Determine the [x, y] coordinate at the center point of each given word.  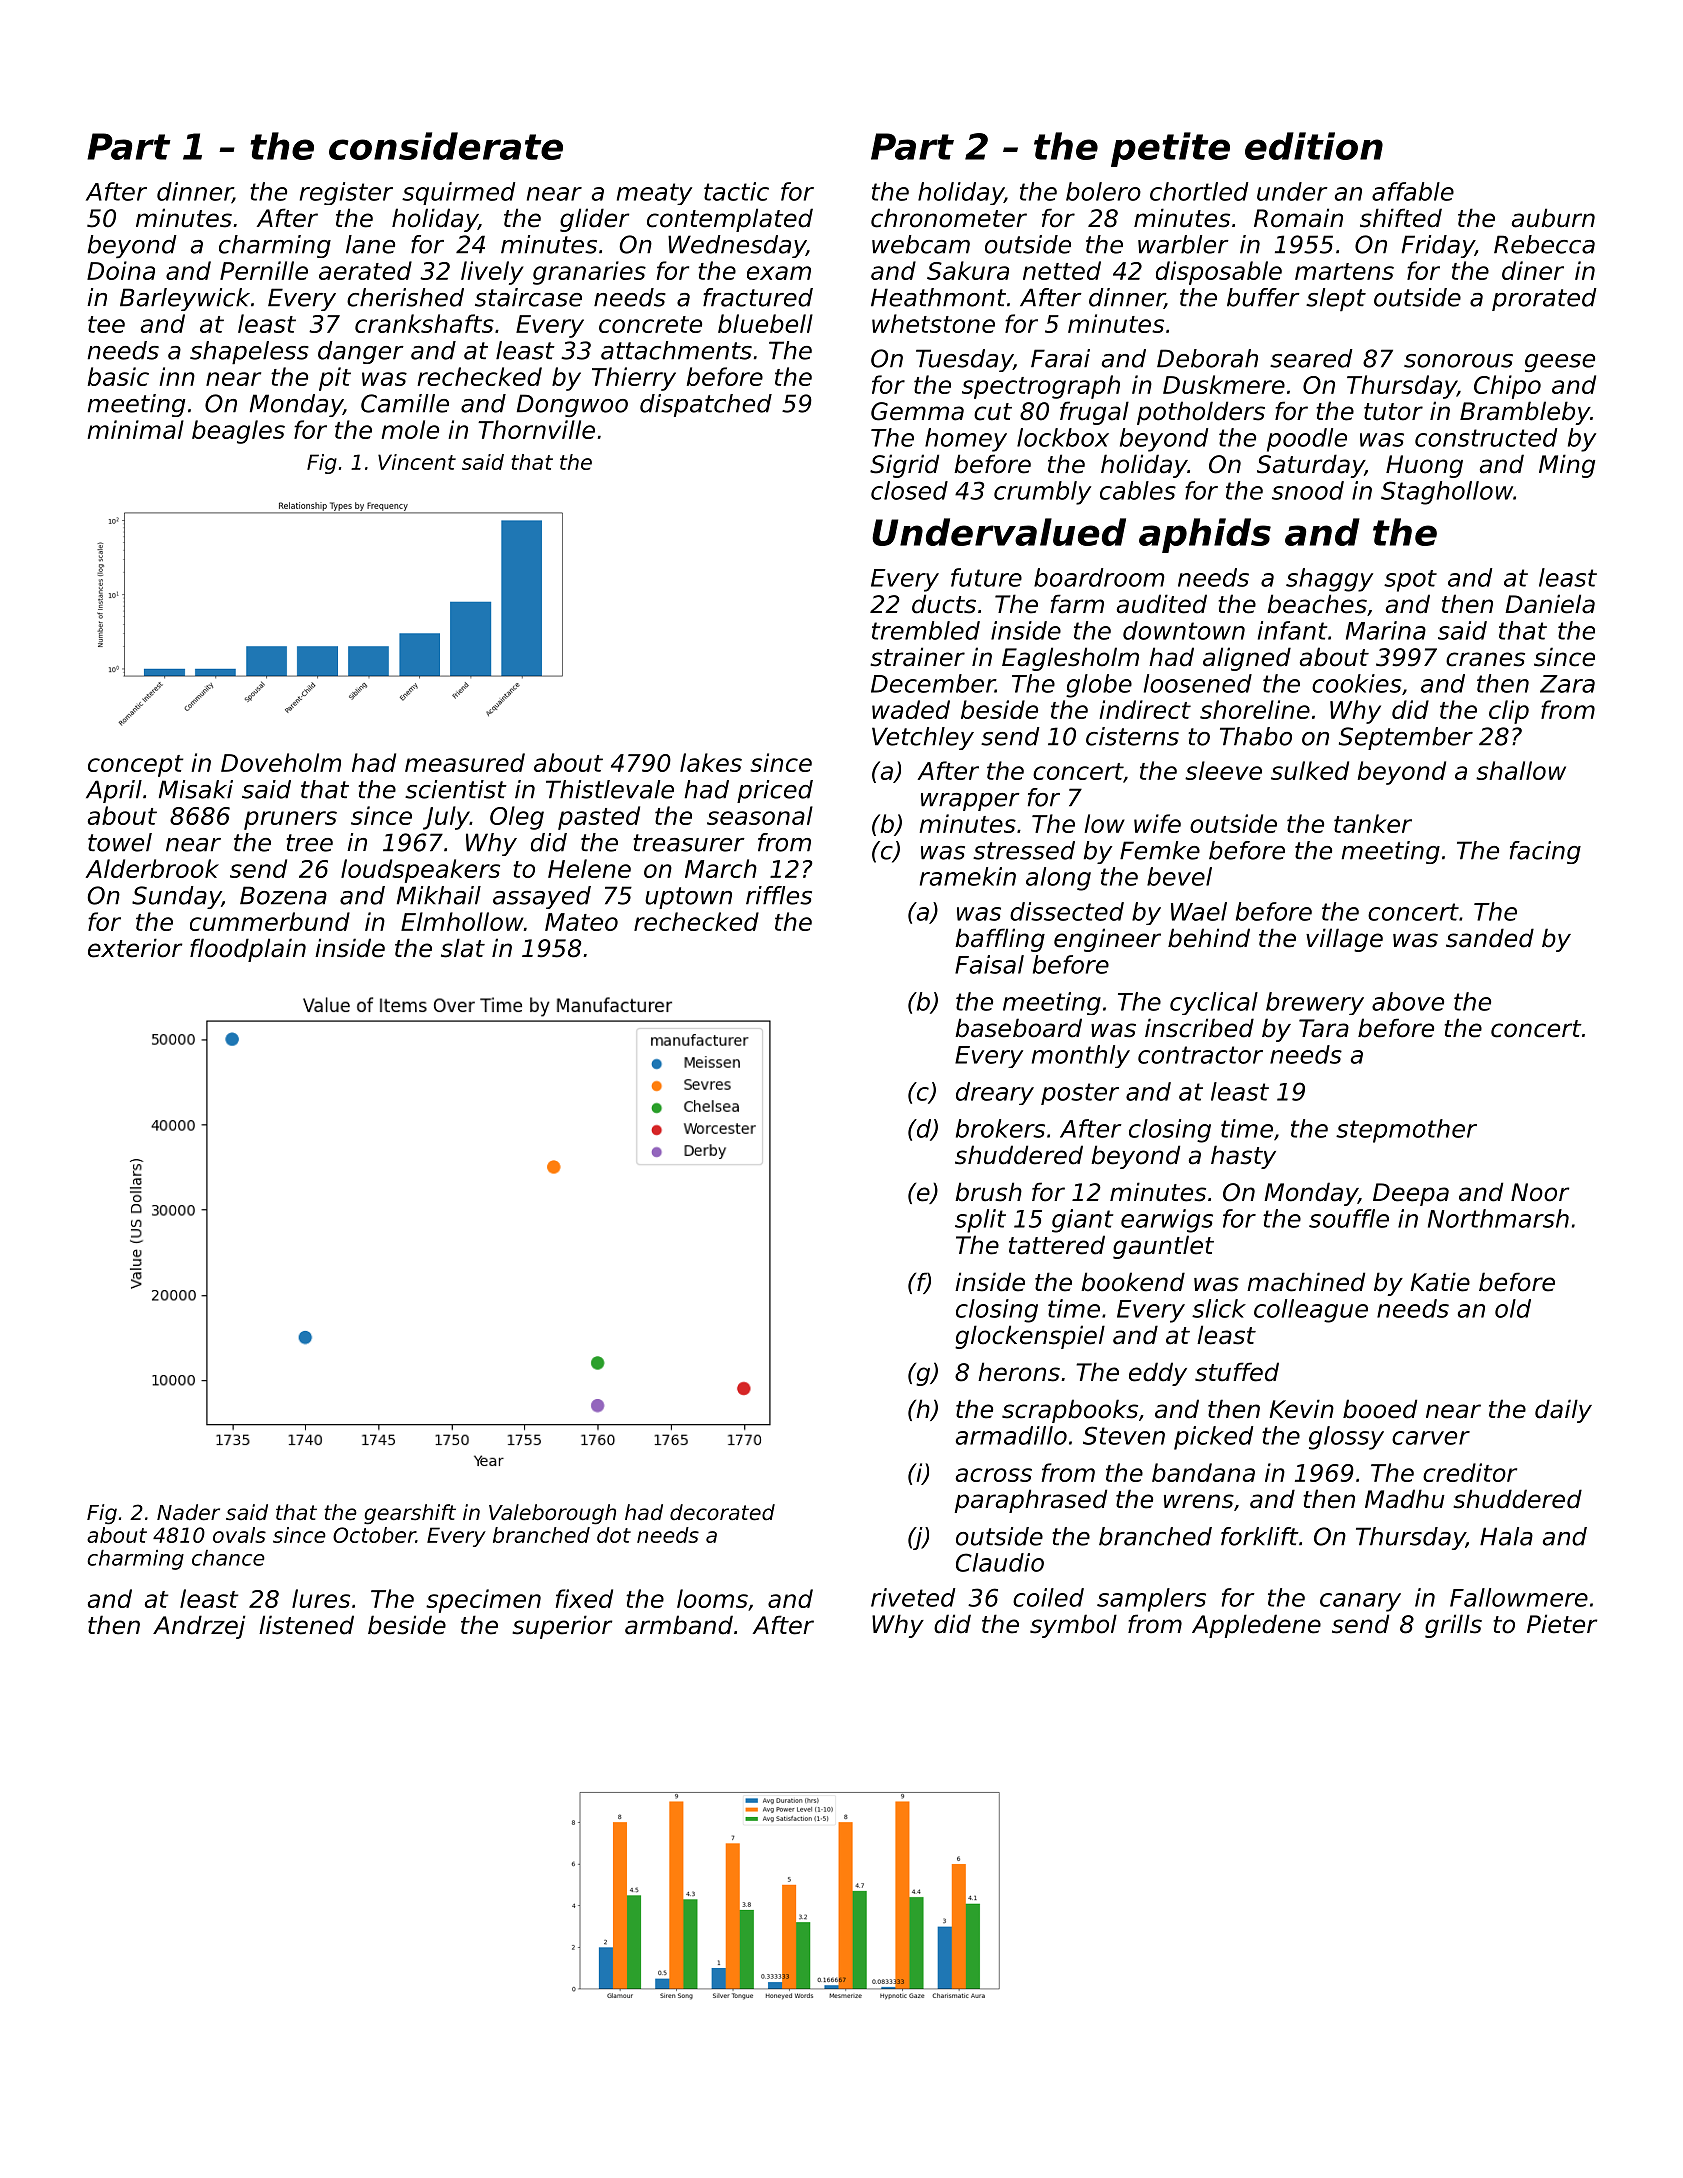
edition [1314, 146]
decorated [722, 1512]
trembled [926, 630]
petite [1170, 149]
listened [306, 1625]
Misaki [196, 789]
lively [492, 273]
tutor [1393, 412]
